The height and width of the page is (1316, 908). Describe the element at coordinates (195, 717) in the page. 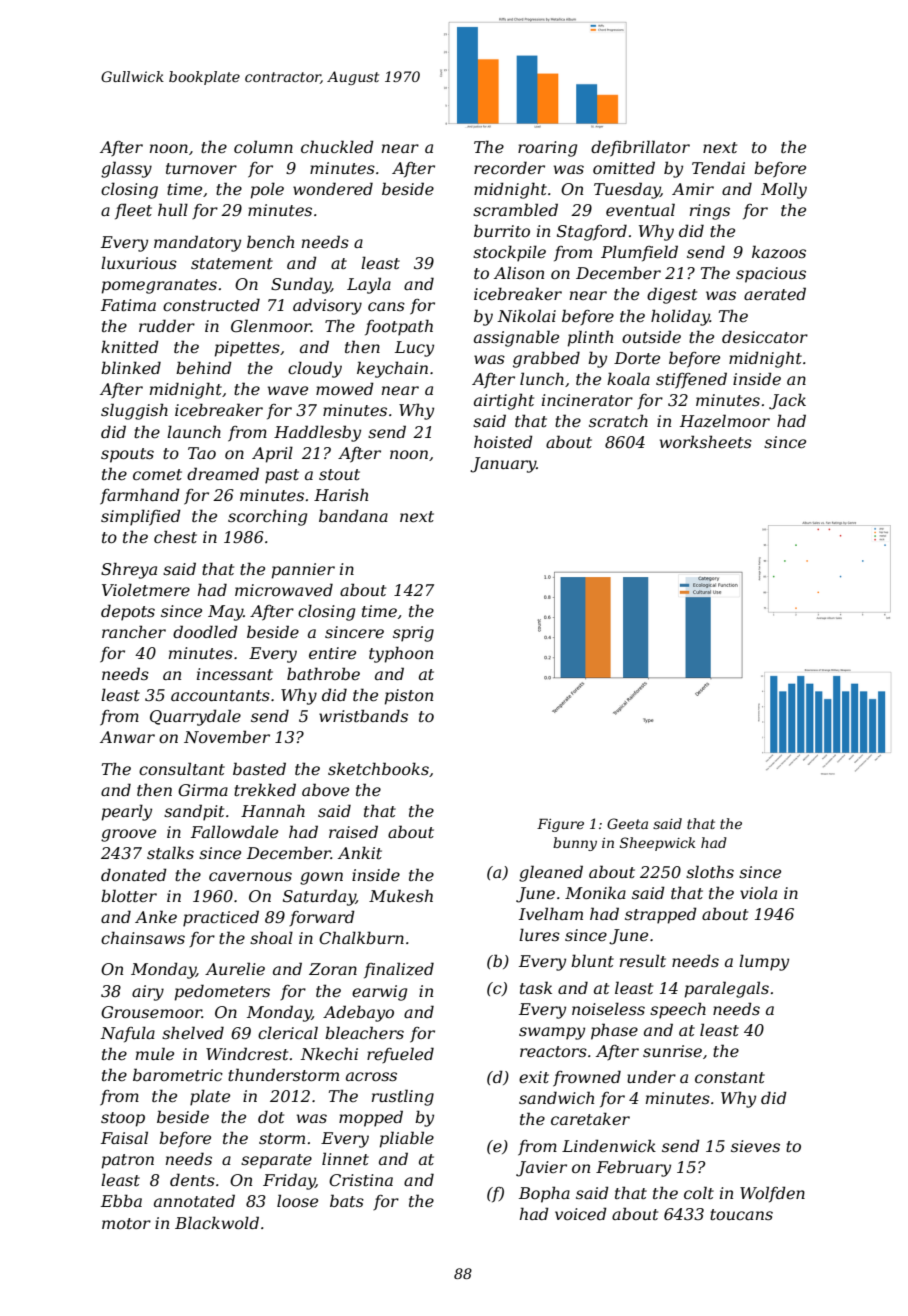

I see `Quarrydale` at that location.
